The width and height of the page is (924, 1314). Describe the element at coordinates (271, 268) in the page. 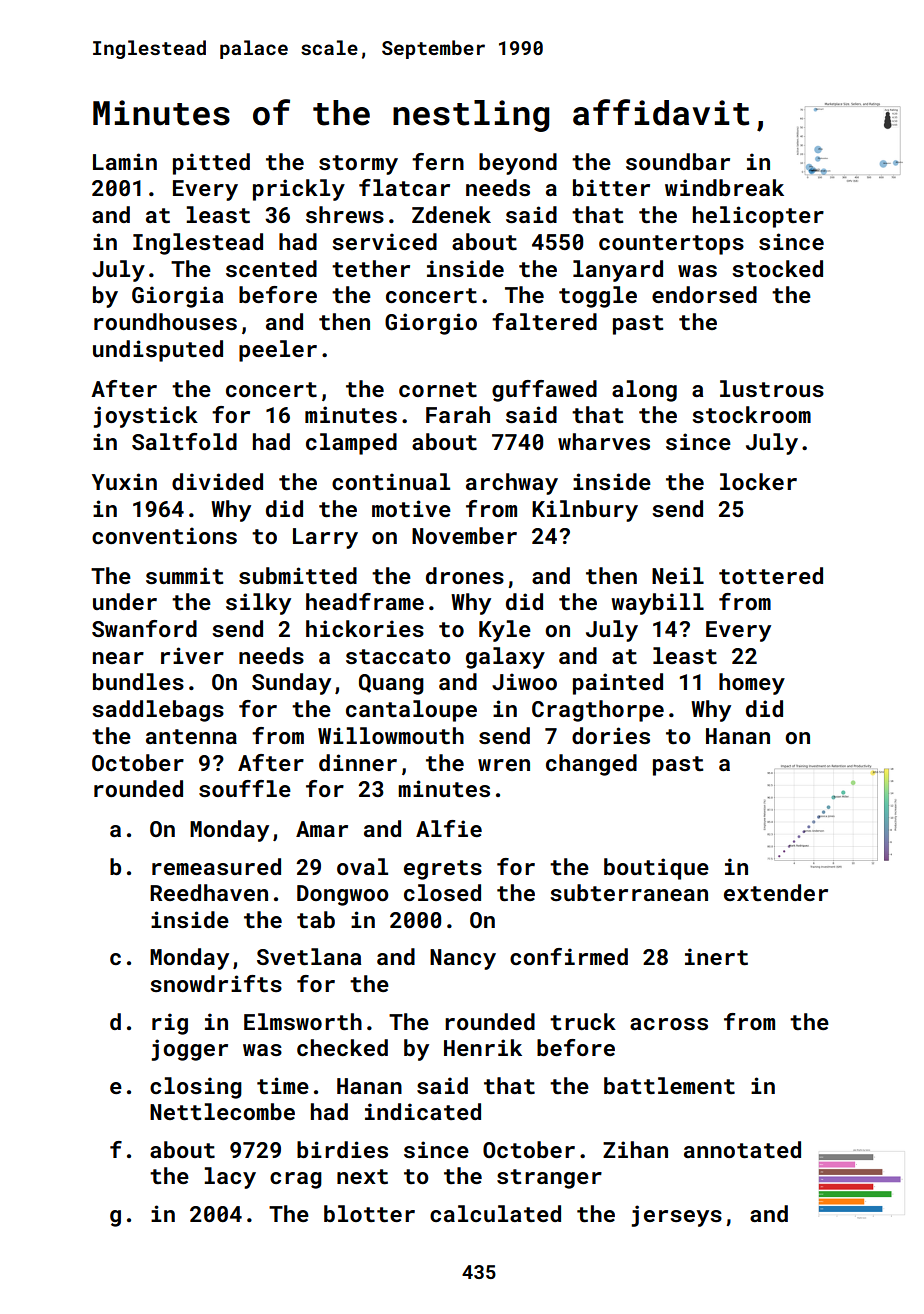

I see `scented` at that location.
